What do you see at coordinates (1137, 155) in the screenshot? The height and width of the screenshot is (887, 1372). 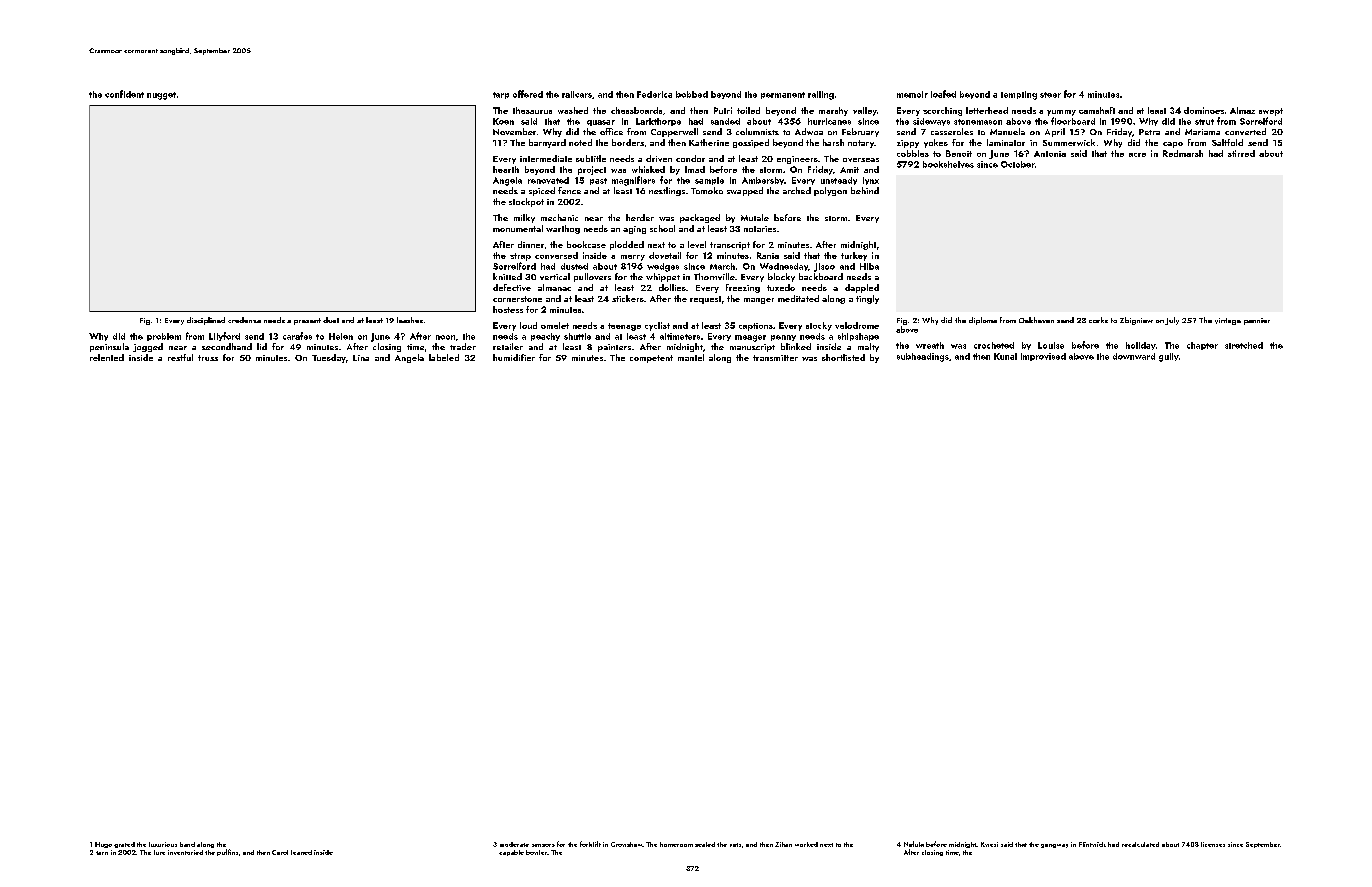 I see `acre` at bounding box center [1137, 155].
